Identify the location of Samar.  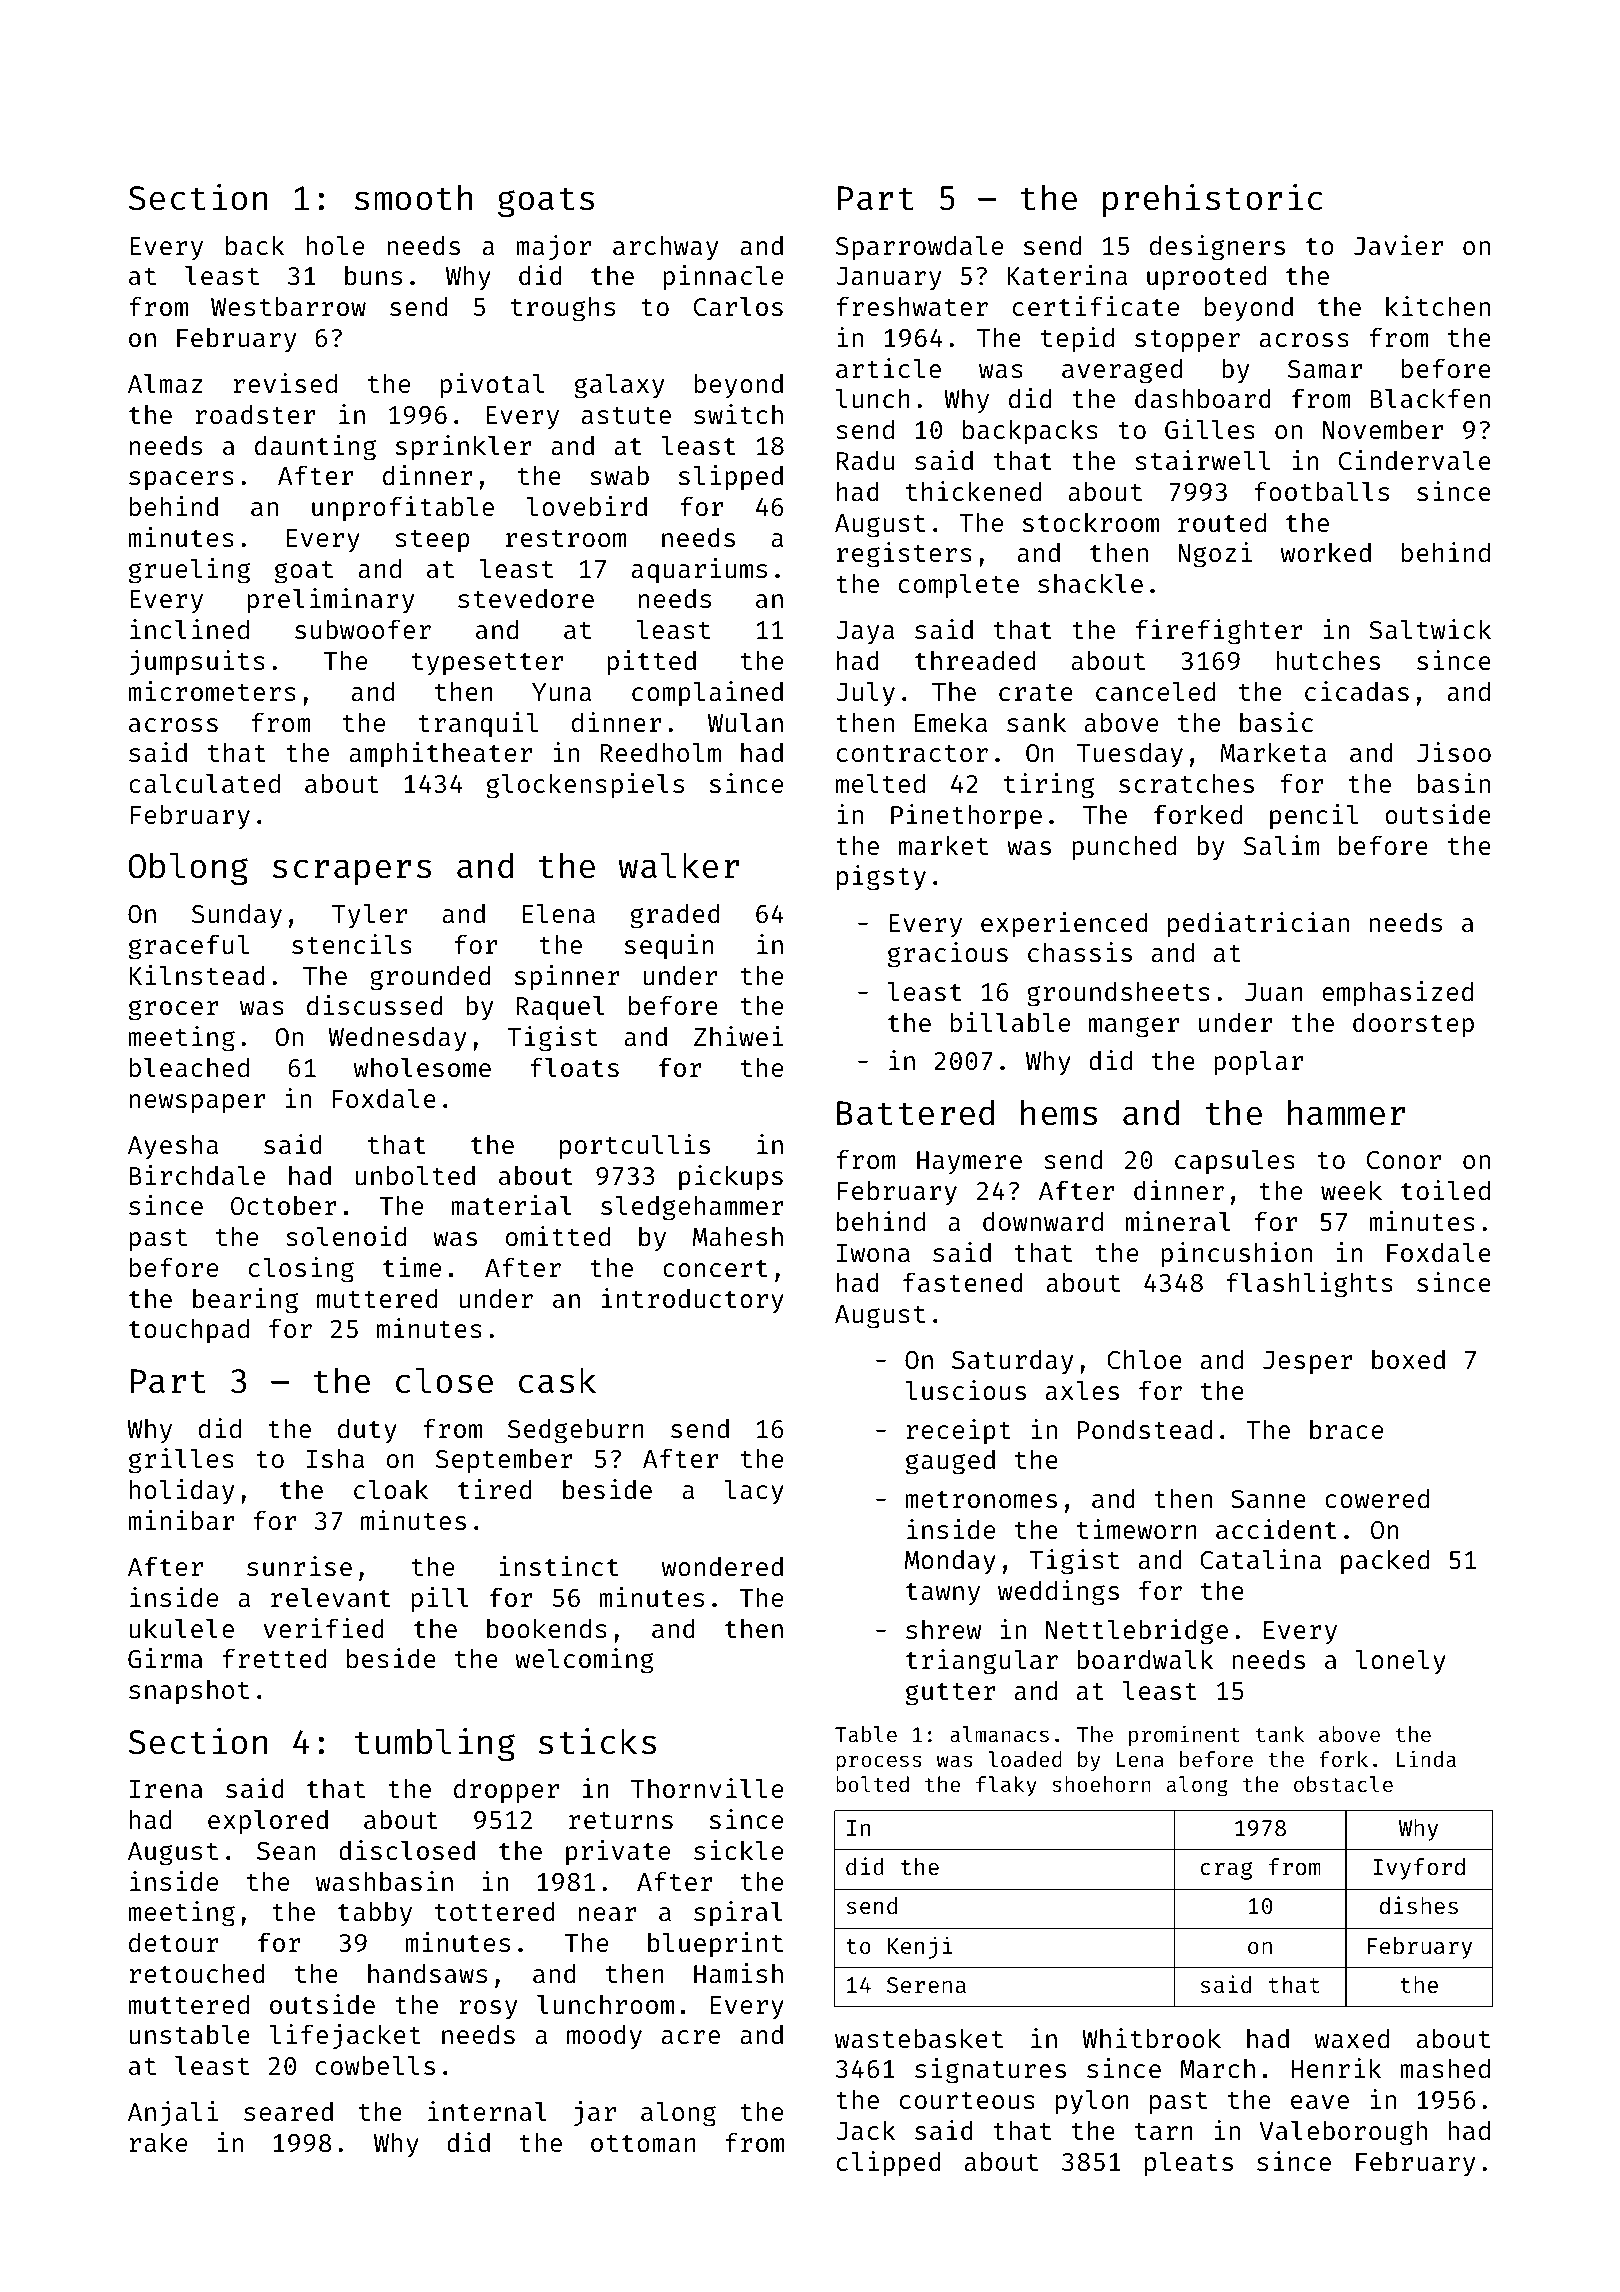
(1325, 369).
